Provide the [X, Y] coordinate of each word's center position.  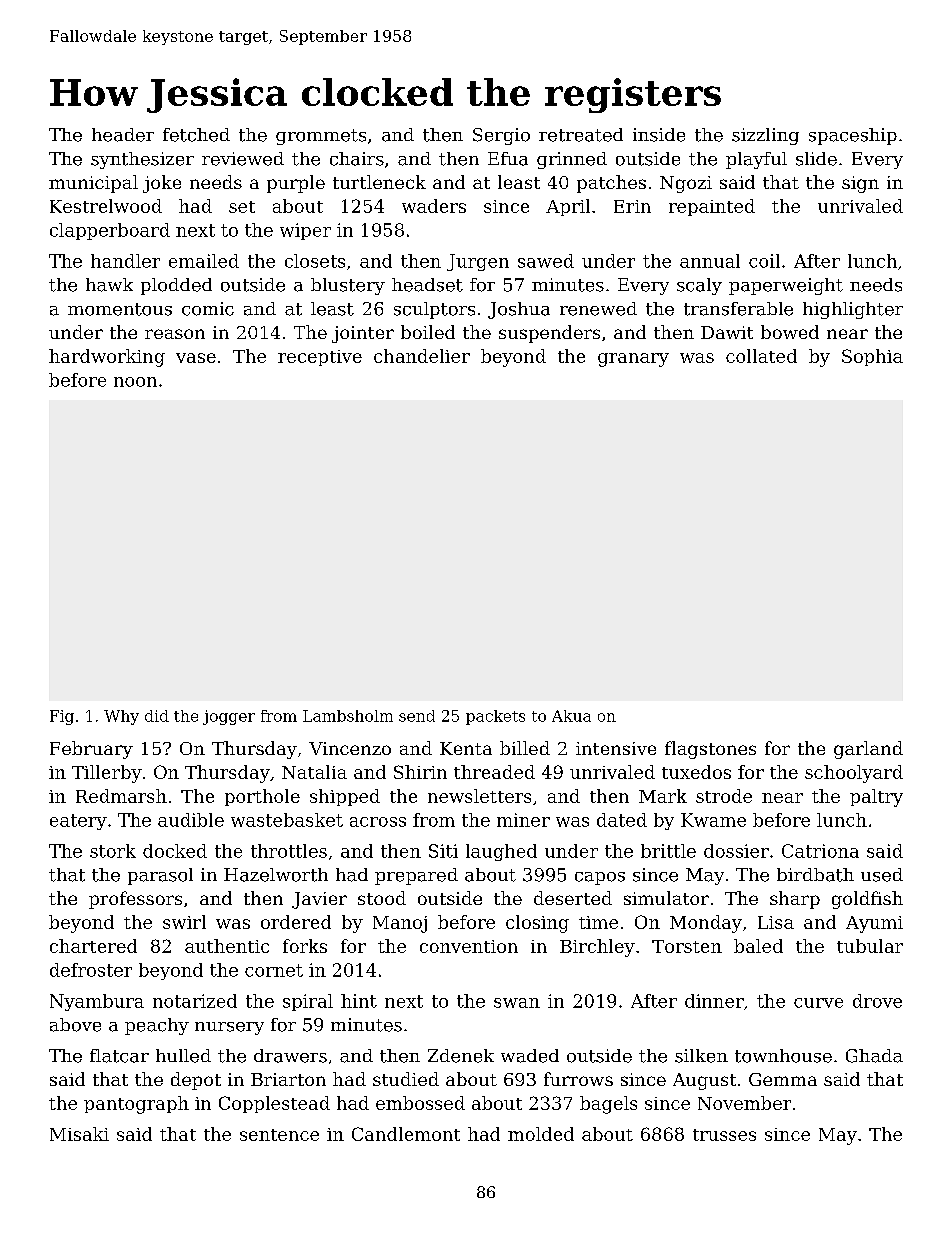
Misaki [79, 1134]
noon [135, 382]
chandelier [422, 356]
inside [659, 135]
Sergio [501, 136]
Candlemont [406, 1134]
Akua [571, 716]
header [123, 135]
